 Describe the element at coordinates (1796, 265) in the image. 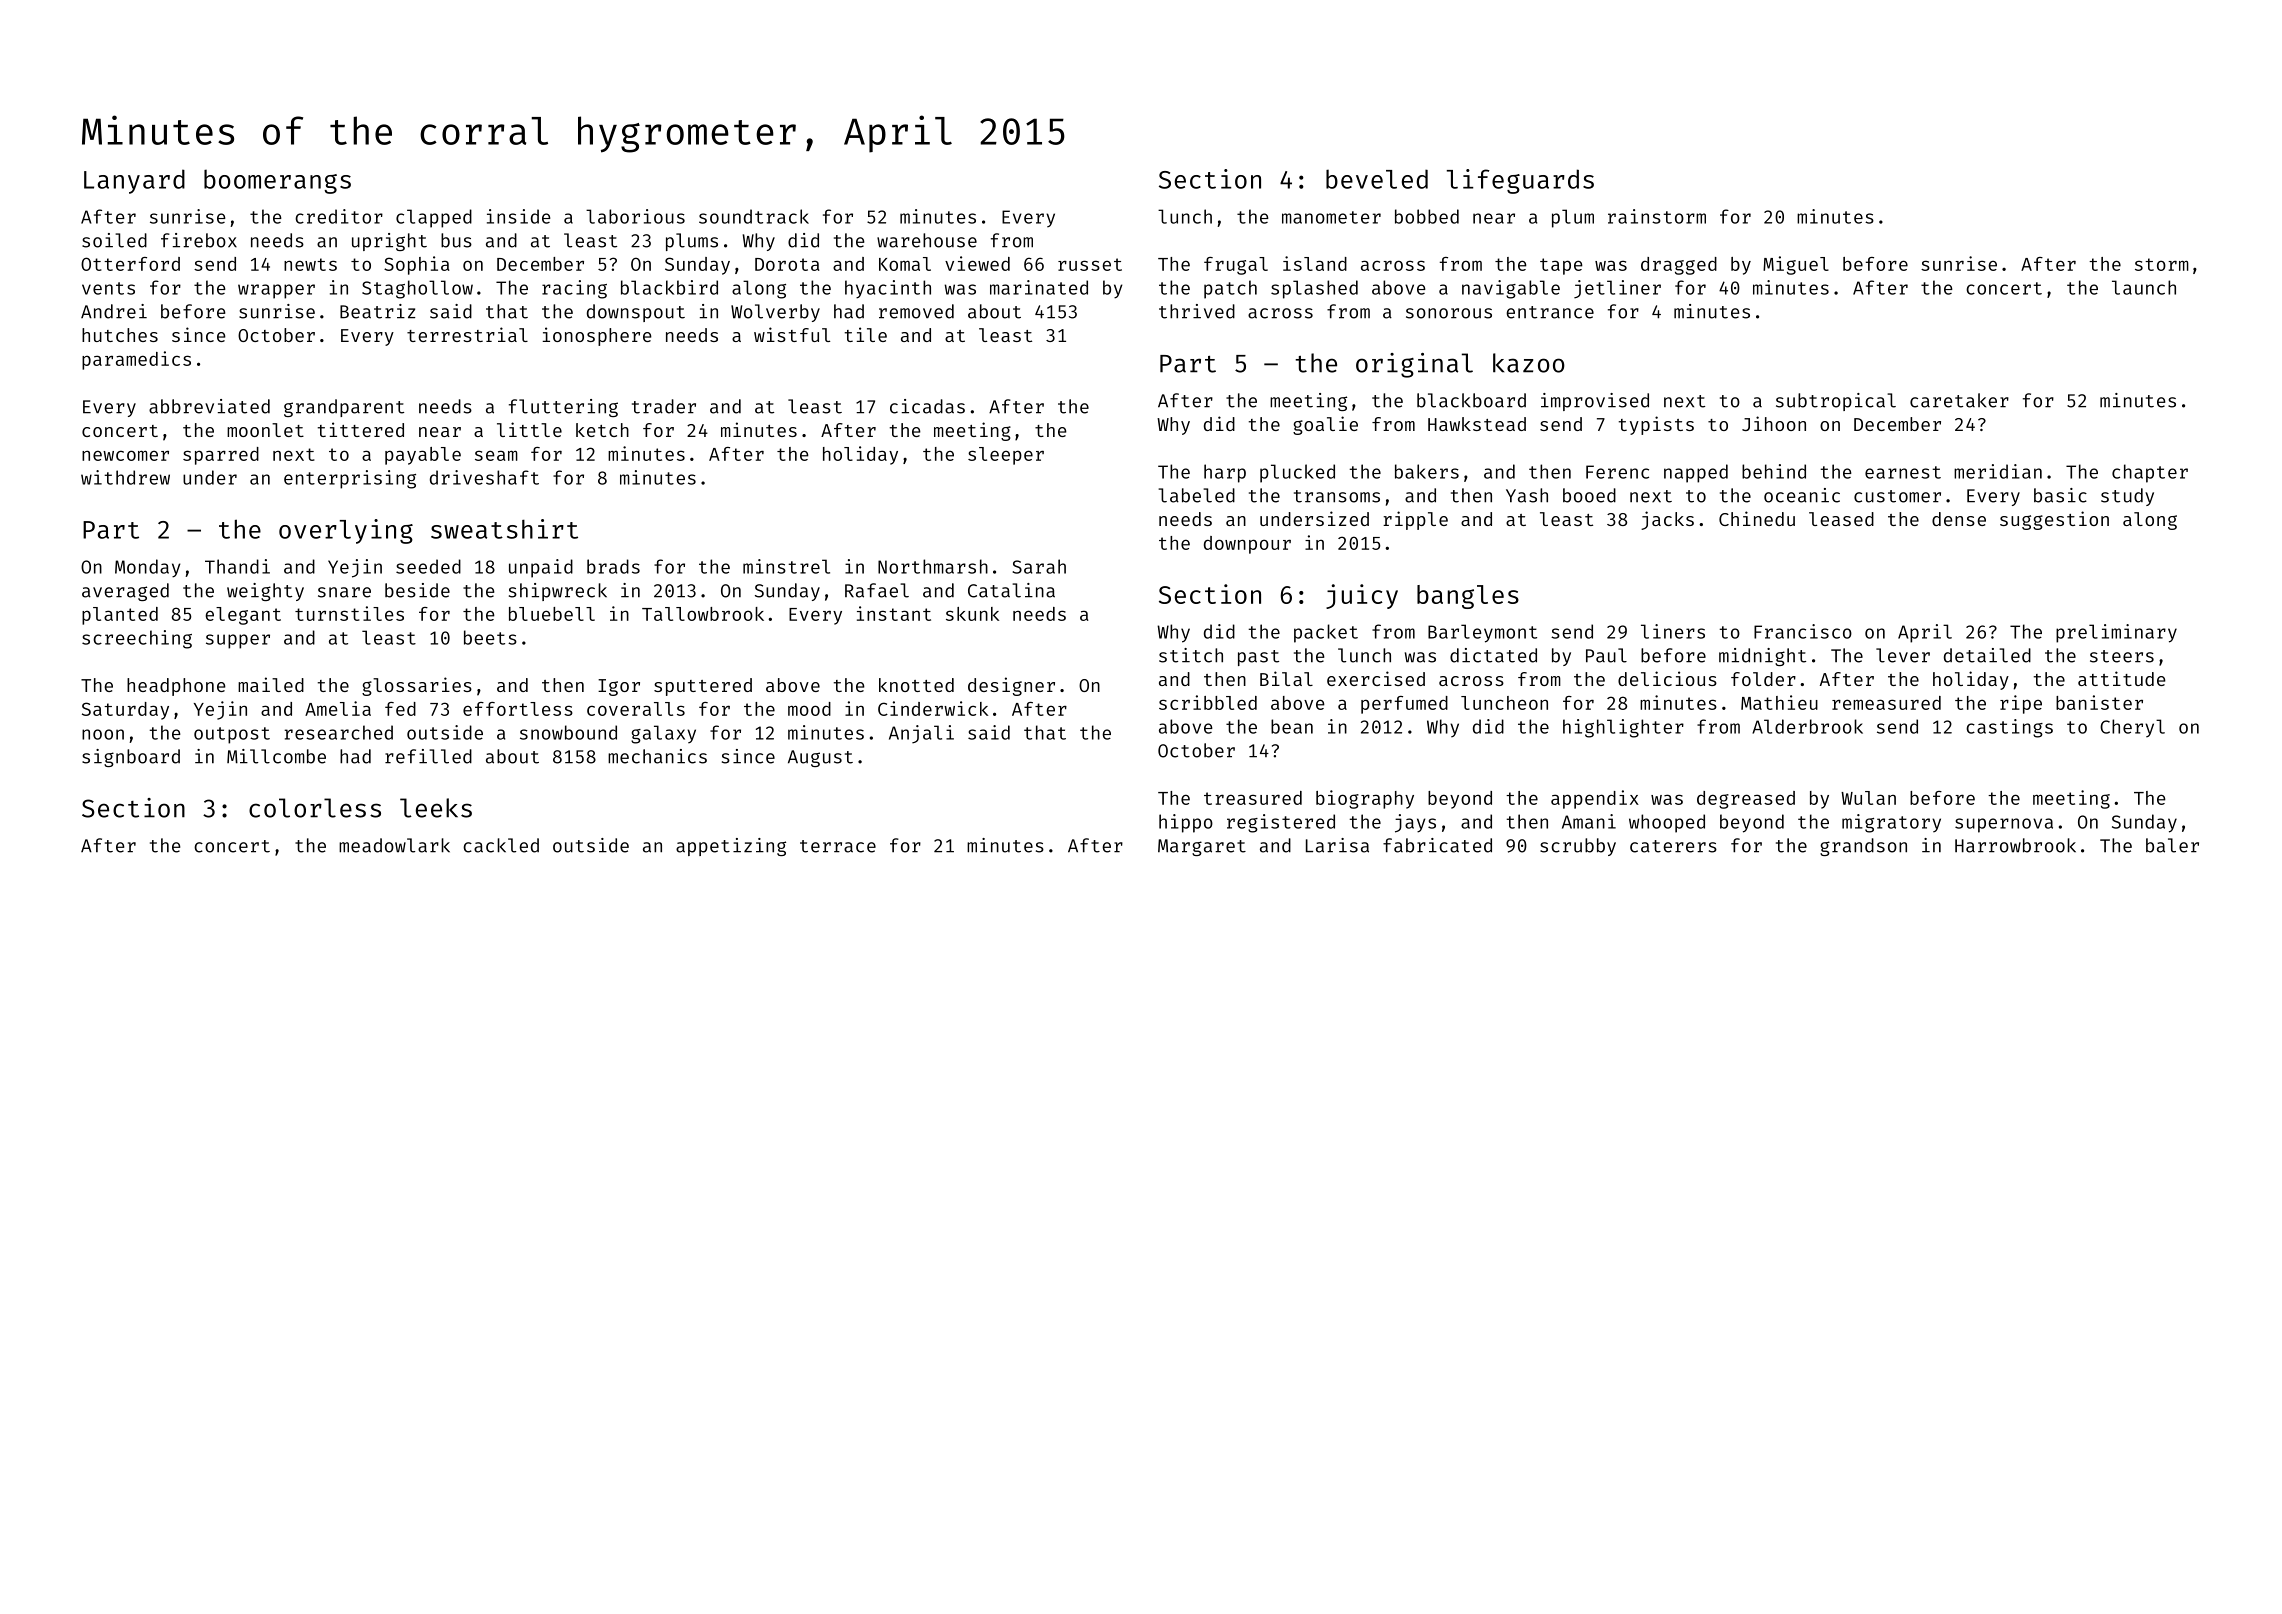

I see `Miguel` at that location.
